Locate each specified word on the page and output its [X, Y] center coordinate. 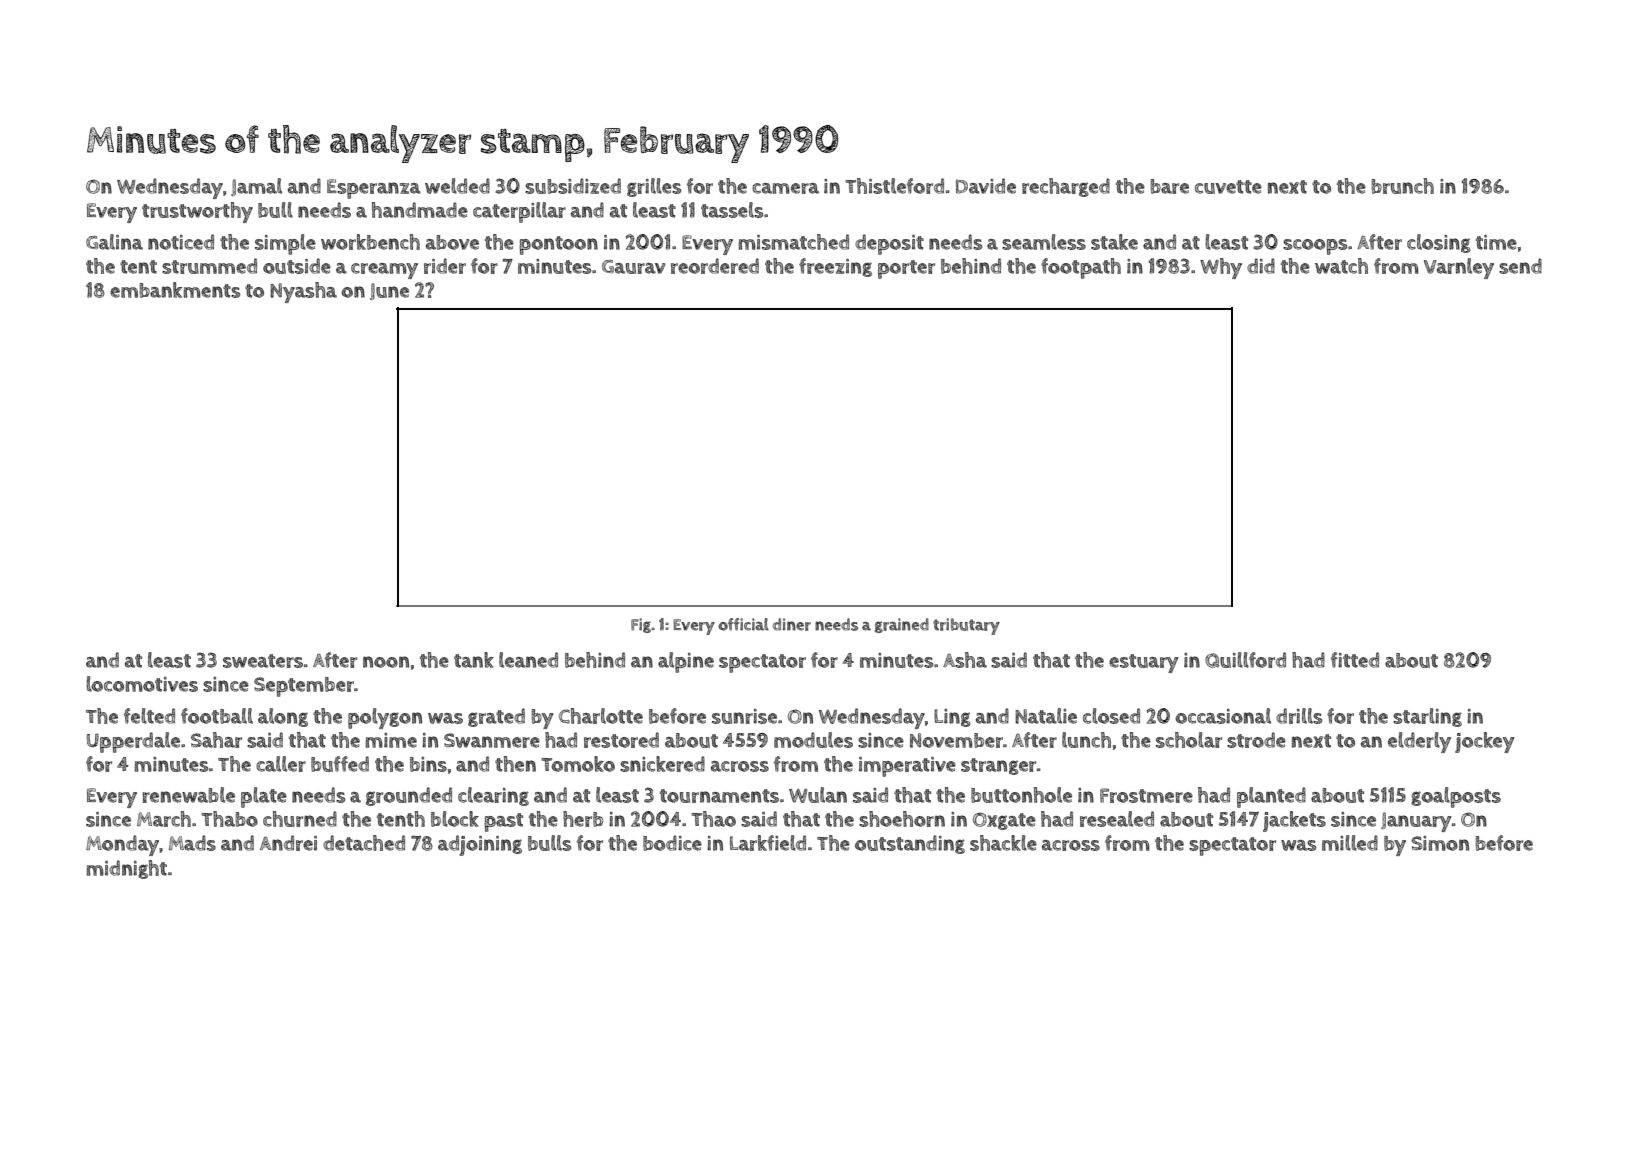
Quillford [1245, 660]
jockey [1485, 742]
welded [457, 186]
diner [792, 624]
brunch [1402, 186]
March [164, 819]
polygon [385, 718]
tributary [966, 626]
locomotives [142, 684]
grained [902, 625]
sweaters [263, 661]
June [389, 291]
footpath [1081, 268]
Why [1221, 268]
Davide [986, 186]
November [956, 740]
